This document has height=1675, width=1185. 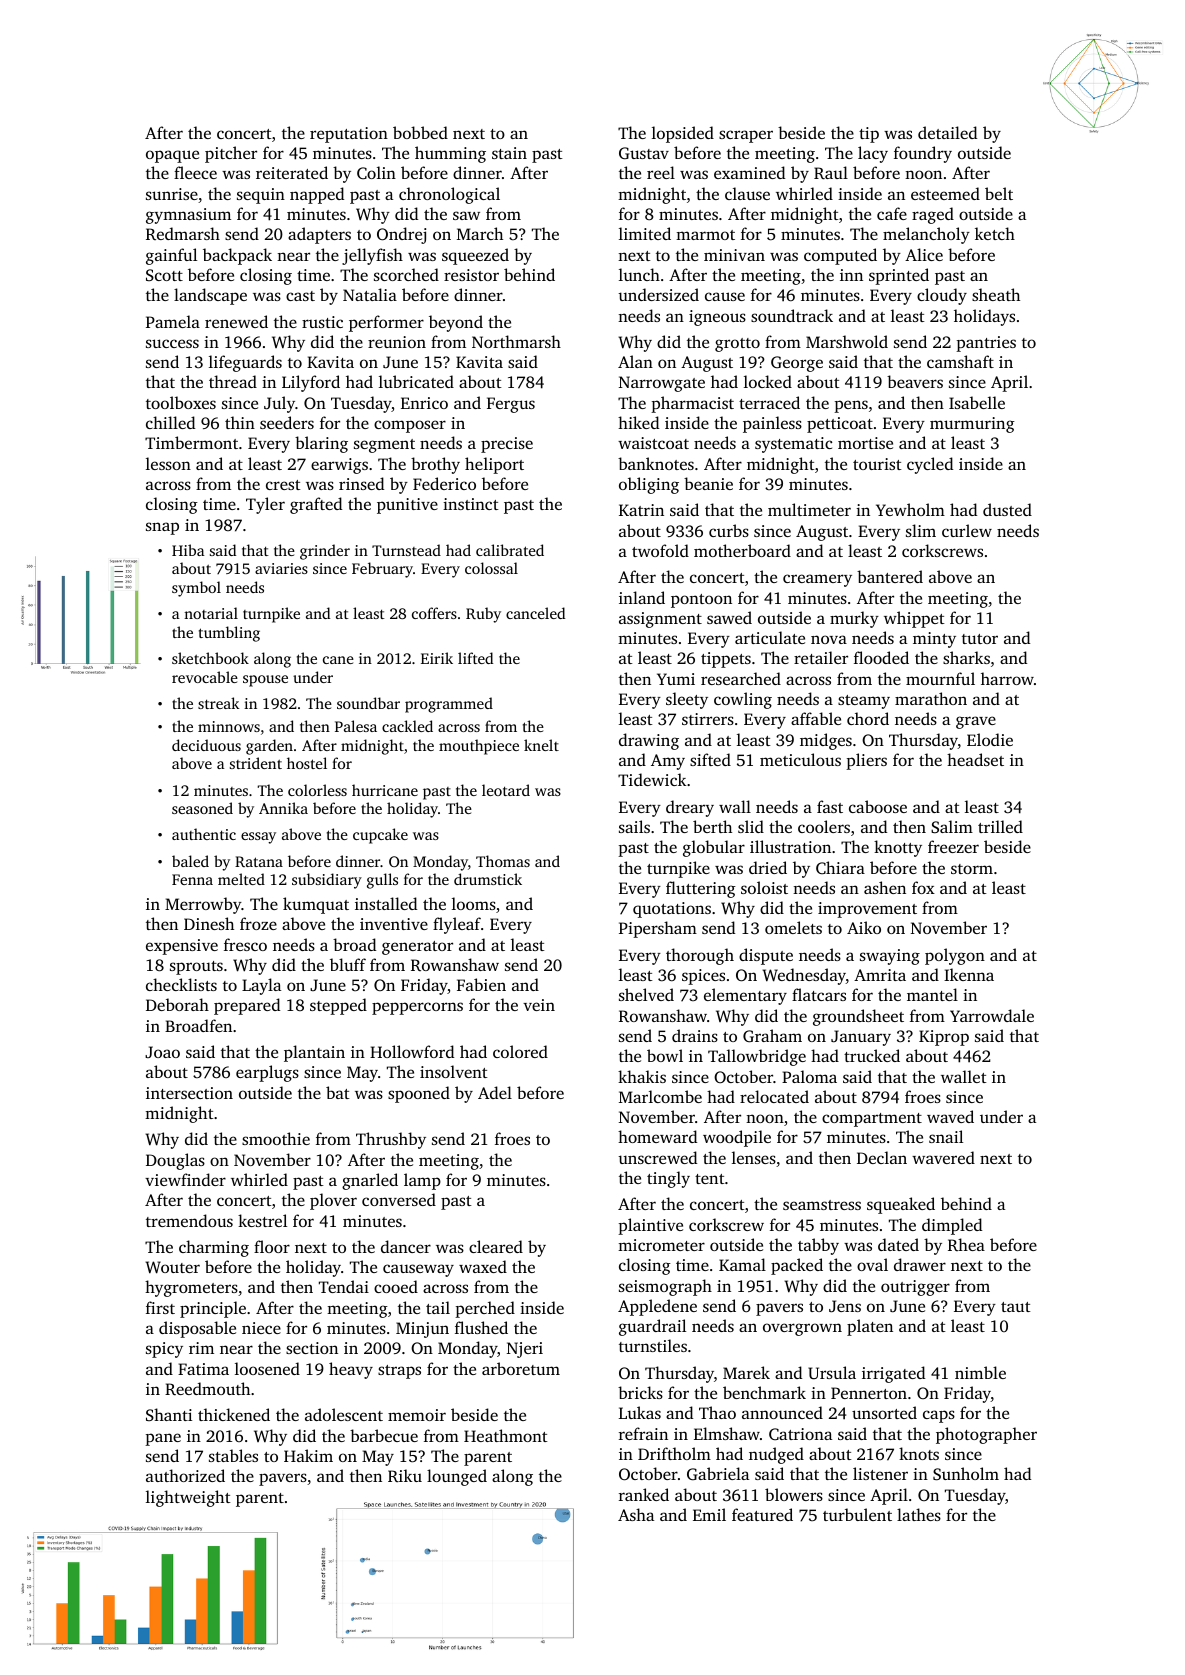 What do you see at coordinates (267, 1368) in the document?
I see `loosened` at bounding box center [267, 1368].
